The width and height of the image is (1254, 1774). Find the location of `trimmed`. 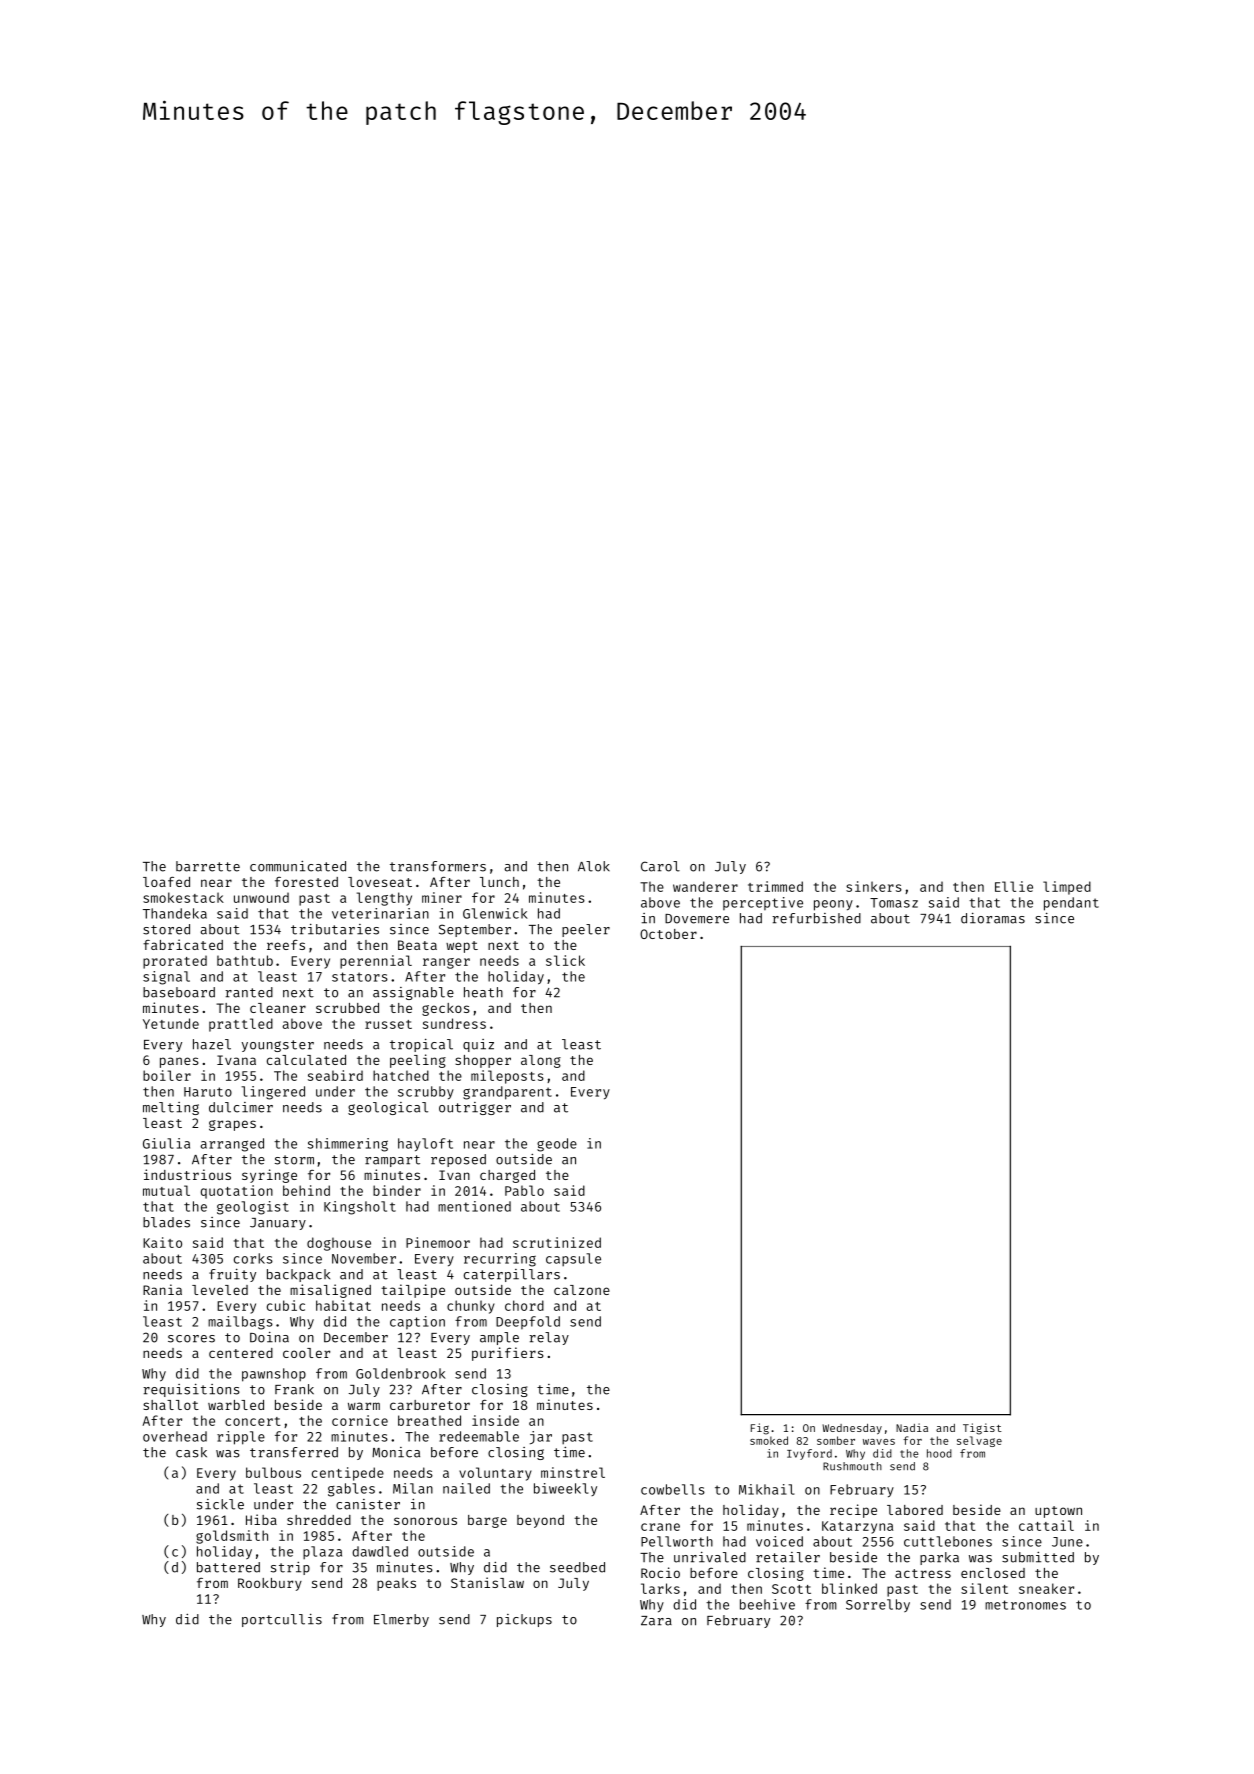

trimmed is located at coordinates (775, 886).
